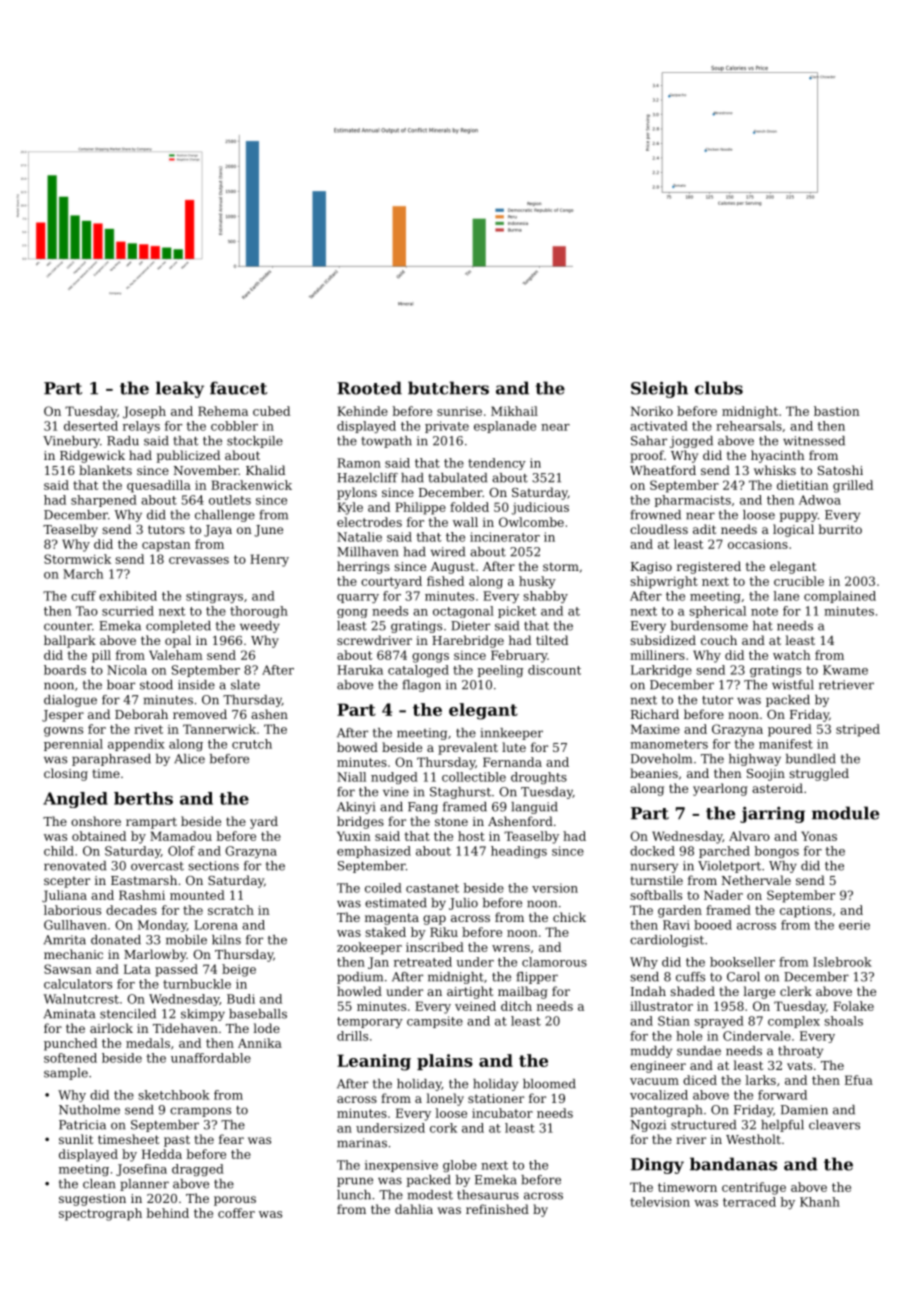 The image size is (924, 1308). What do you see at coordinates (91, 426) in the screenshot?
I see `deserted` at bounding box center [91, 426].
